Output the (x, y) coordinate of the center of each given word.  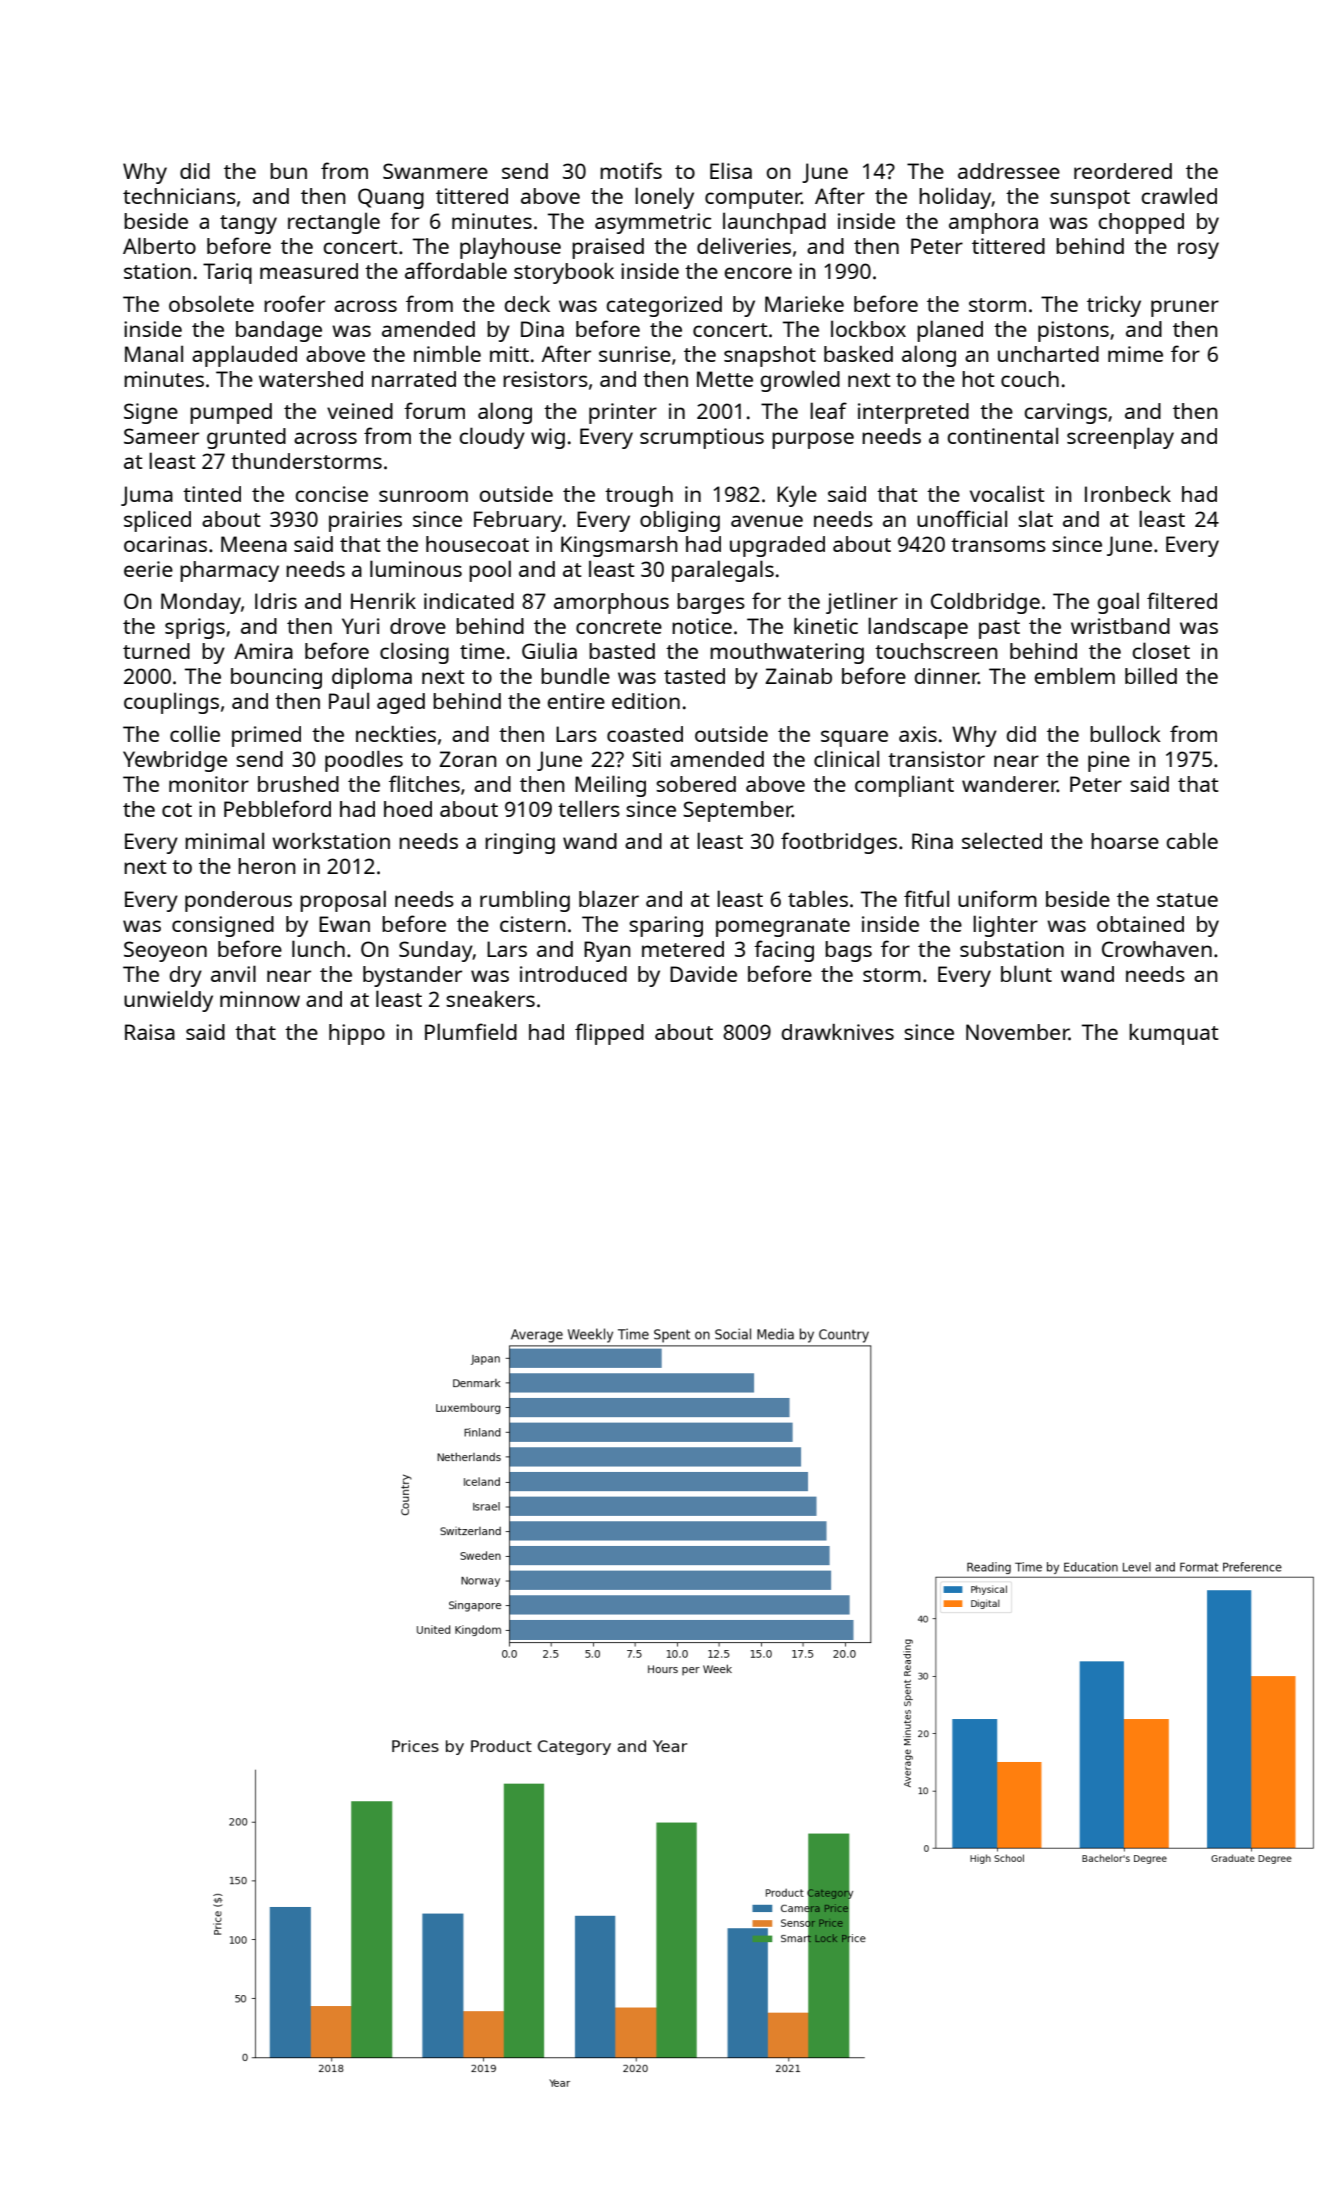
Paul (349, 700)
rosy (1198, 250)
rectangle (334, 223)
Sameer (161, 436)
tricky (1114, 306)
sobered (696, 784)
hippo (357, 1034)
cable (1192, 840)
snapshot (770, 356)
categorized (664, 306)
